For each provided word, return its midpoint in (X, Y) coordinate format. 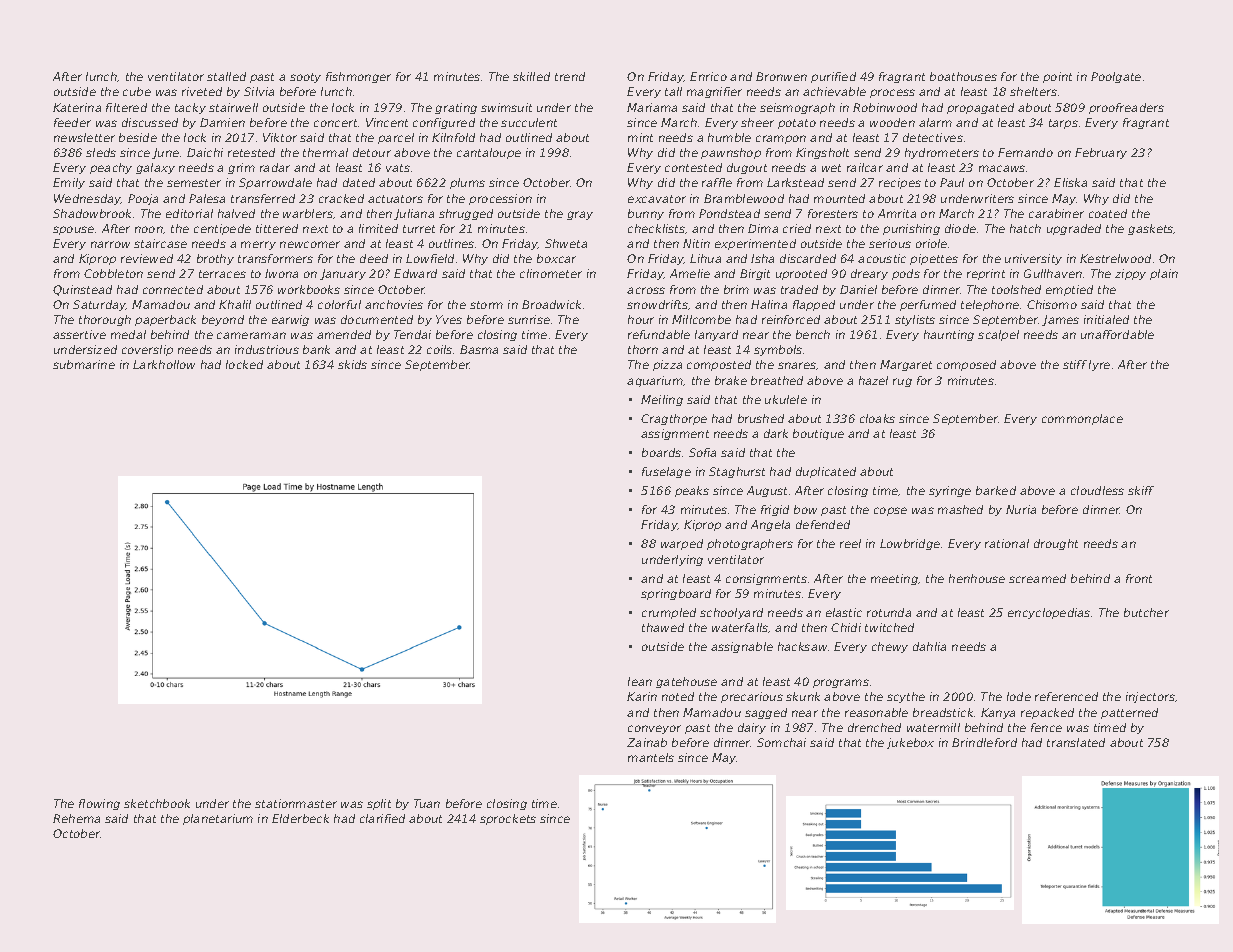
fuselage (666, 472)
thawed (663, 627)
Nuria (1021, 509)
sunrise (529, 319)
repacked (1047, 713)
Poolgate (1116, 77)
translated (1076, 742)
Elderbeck (300, 818)
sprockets (508, 819)
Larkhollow (164, 364)
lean (640, 681)
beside (138, 137)
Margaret (906, 365)
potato (797, 124)
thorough (105, 320)
